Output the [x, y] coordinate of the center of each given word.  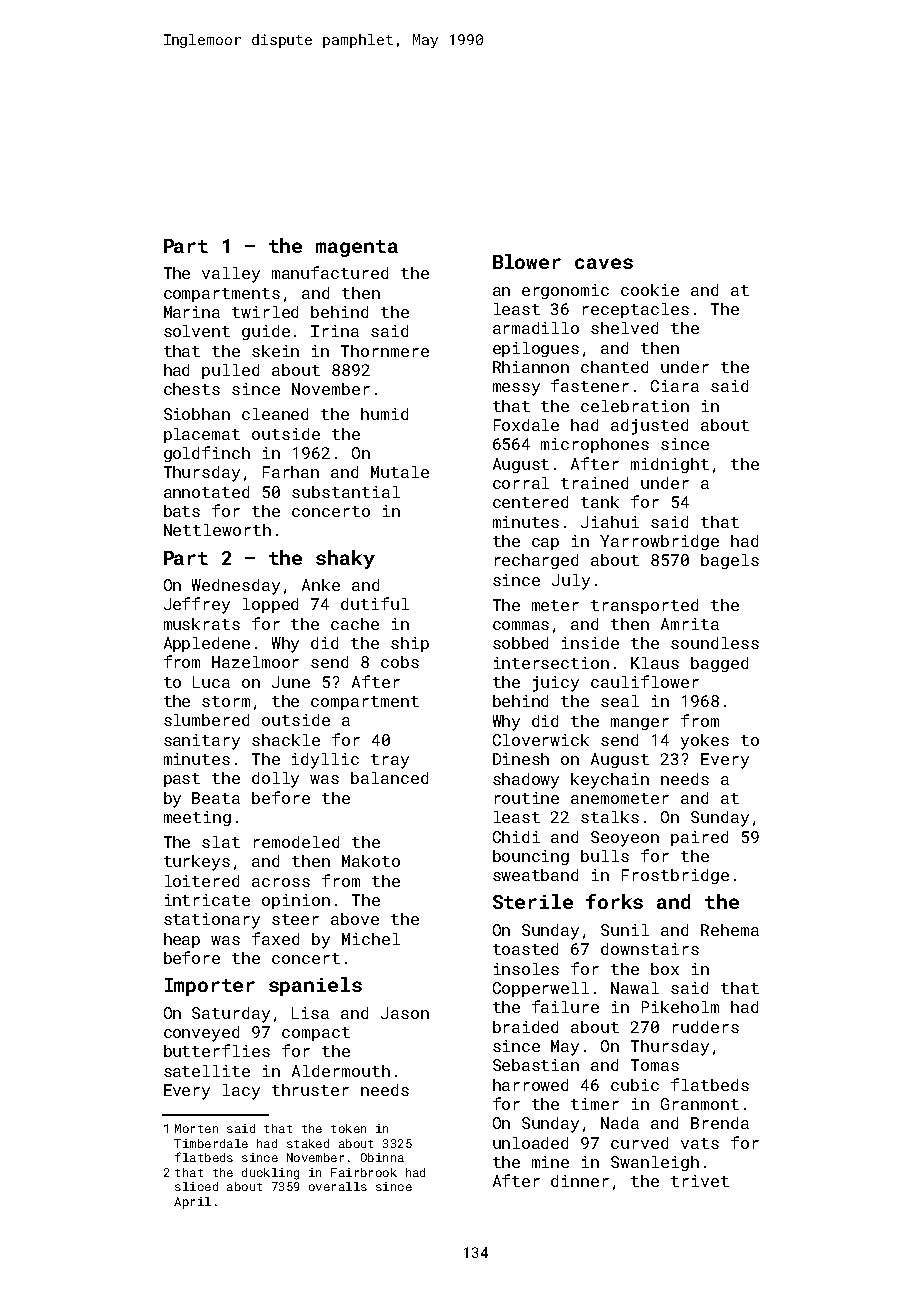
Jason [405, 1013]
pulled [230, 371]
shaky [345, 559]
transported [644, 606]
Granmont [700, 1104]
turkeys [197, 863]
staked [308, 1143]
